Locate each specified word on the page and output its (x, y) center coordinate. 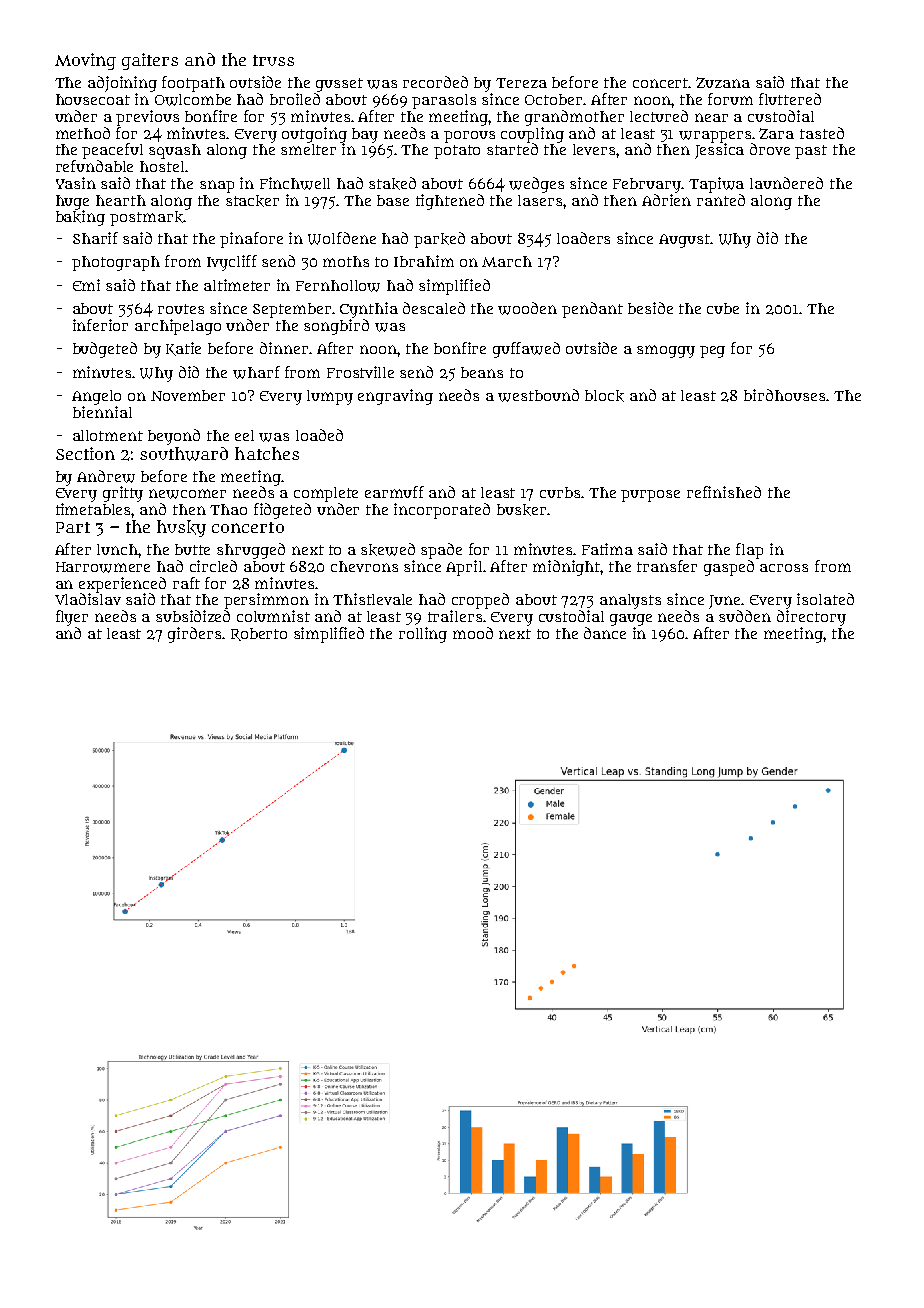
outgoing (314, 135)
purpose (650, 496)
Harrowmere (103, 567)
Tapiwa (716, 185)
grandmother (574, 118)
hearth (121, 200)
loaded (319, 435)
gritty (123, 494)
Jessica (719, 151)
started (512, 149)
